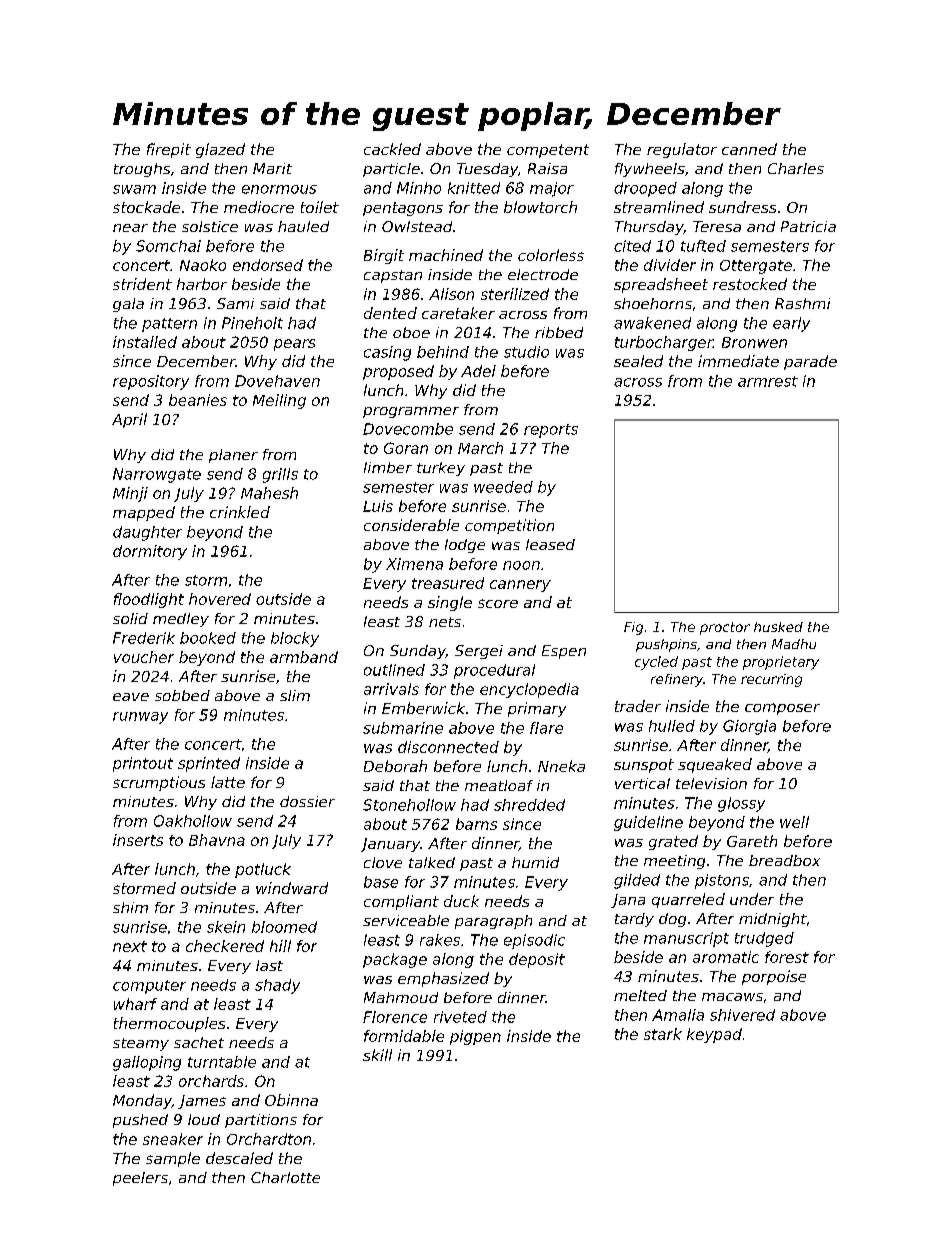 The image size is (952, 1233). What do you see at coordinates (418, 652) in the screenshot?
I see `Sunday` at bounding box center [418, 652].
